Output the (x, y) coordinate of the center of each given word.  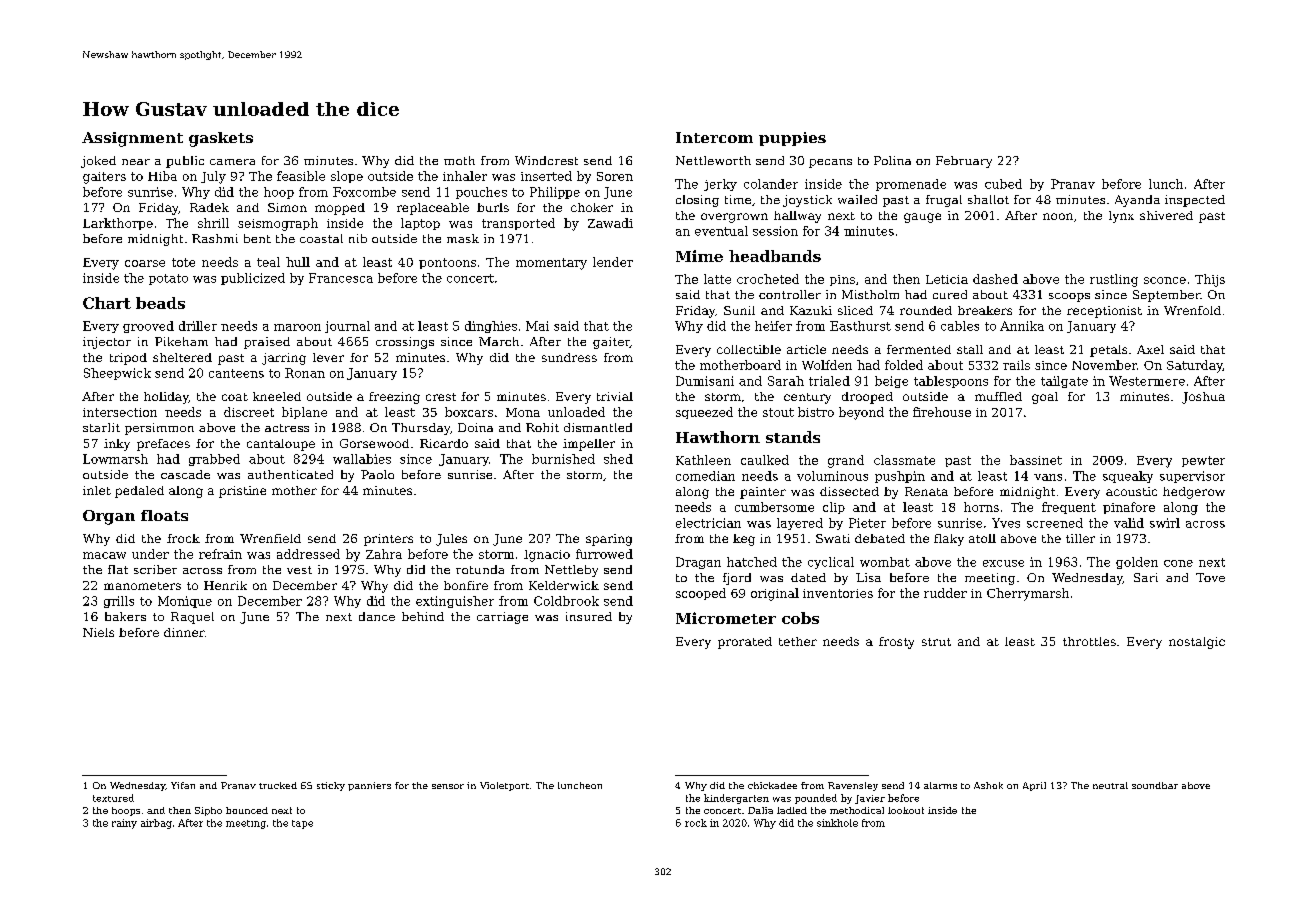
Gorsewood (374, 443)
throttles (1089, 641)
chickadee (772, 785)
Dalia (760, 810)
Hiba (162, 176)
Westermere (1147, 381)
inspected (1195, 201)
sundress (569, 357)
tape (302, 824)
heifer (773, 326)
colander (771, 184)
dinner (184, 632)
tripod (128, 359)
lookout (906, 810)
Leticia (947, 279)
